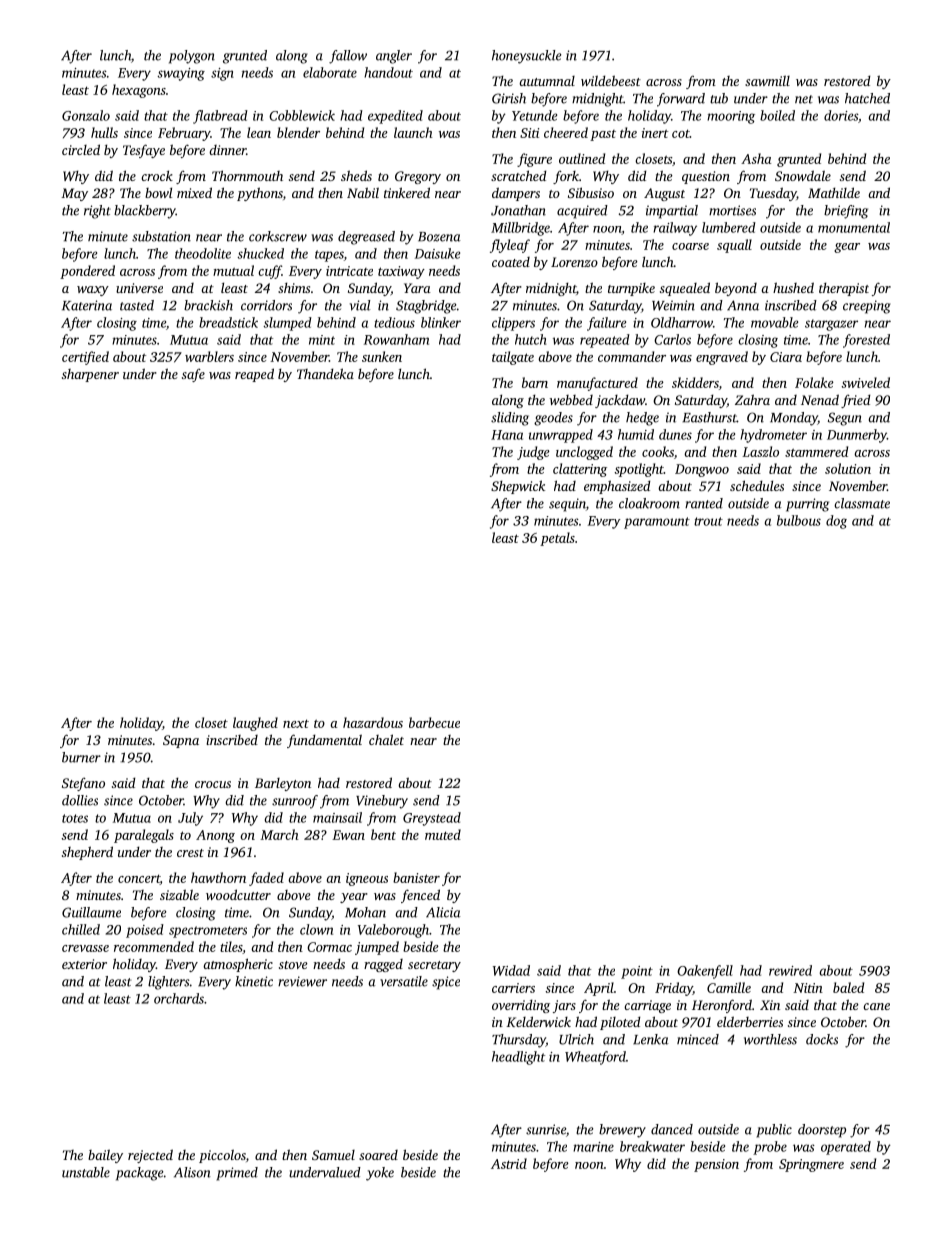 Image resolution: width=952 pixels, height=1233 pixels. What do you see at coordinates (157, 175) in the page?
I see `crock` at bounding box center [157, 175].
